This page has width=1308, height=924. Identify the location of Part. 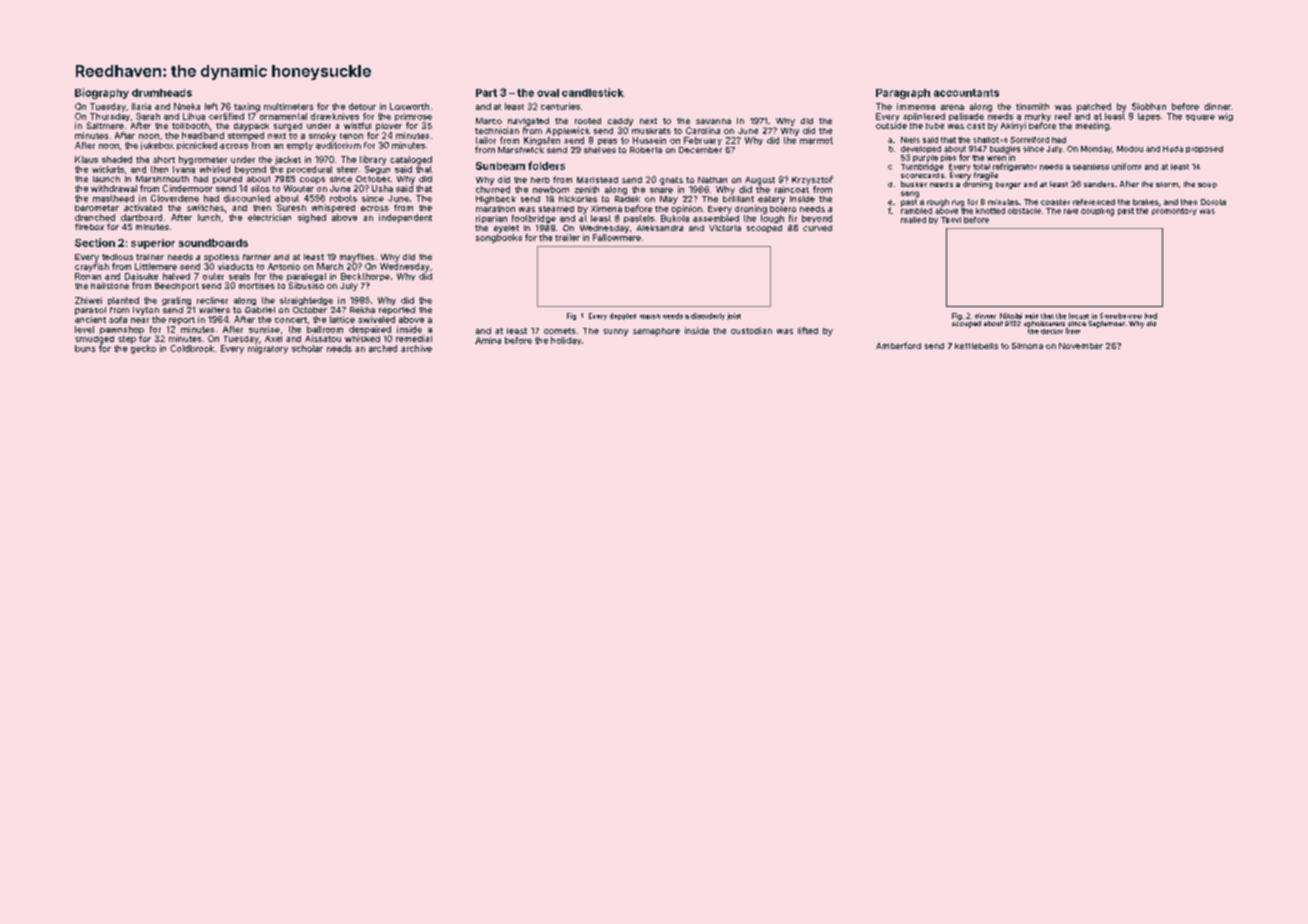
(486, 93).
